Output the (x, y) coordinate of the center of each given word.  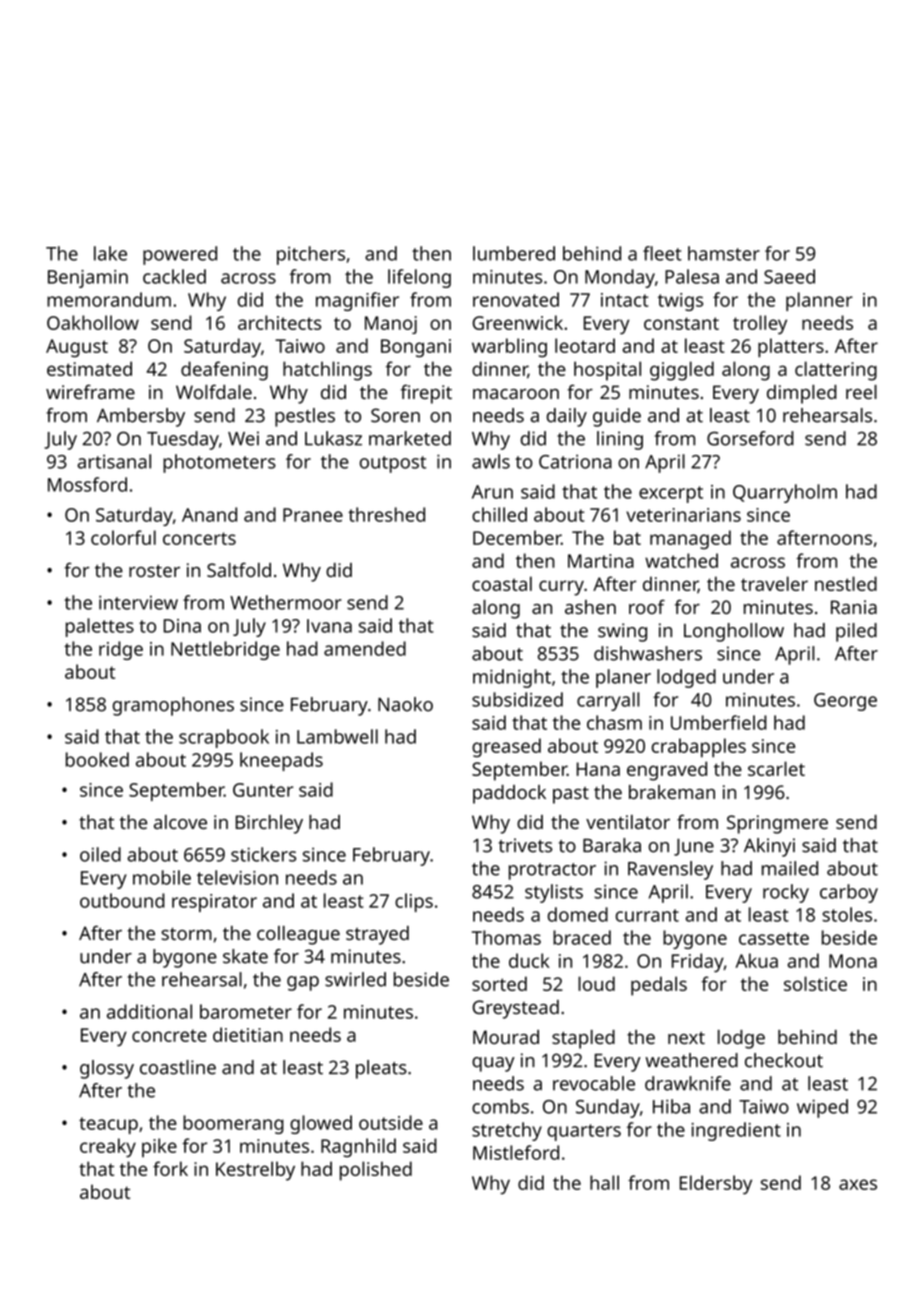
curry (561, 588)
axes (858, 1184)
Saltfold (239, 569)
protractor (552, 871)
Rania (854, 607)
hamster (724, 253)
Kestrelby (255, 1171)
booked (97, 759)
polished (376, 1171)
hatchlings (327, 371)
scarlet (776, 768)
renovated (516, 299)
